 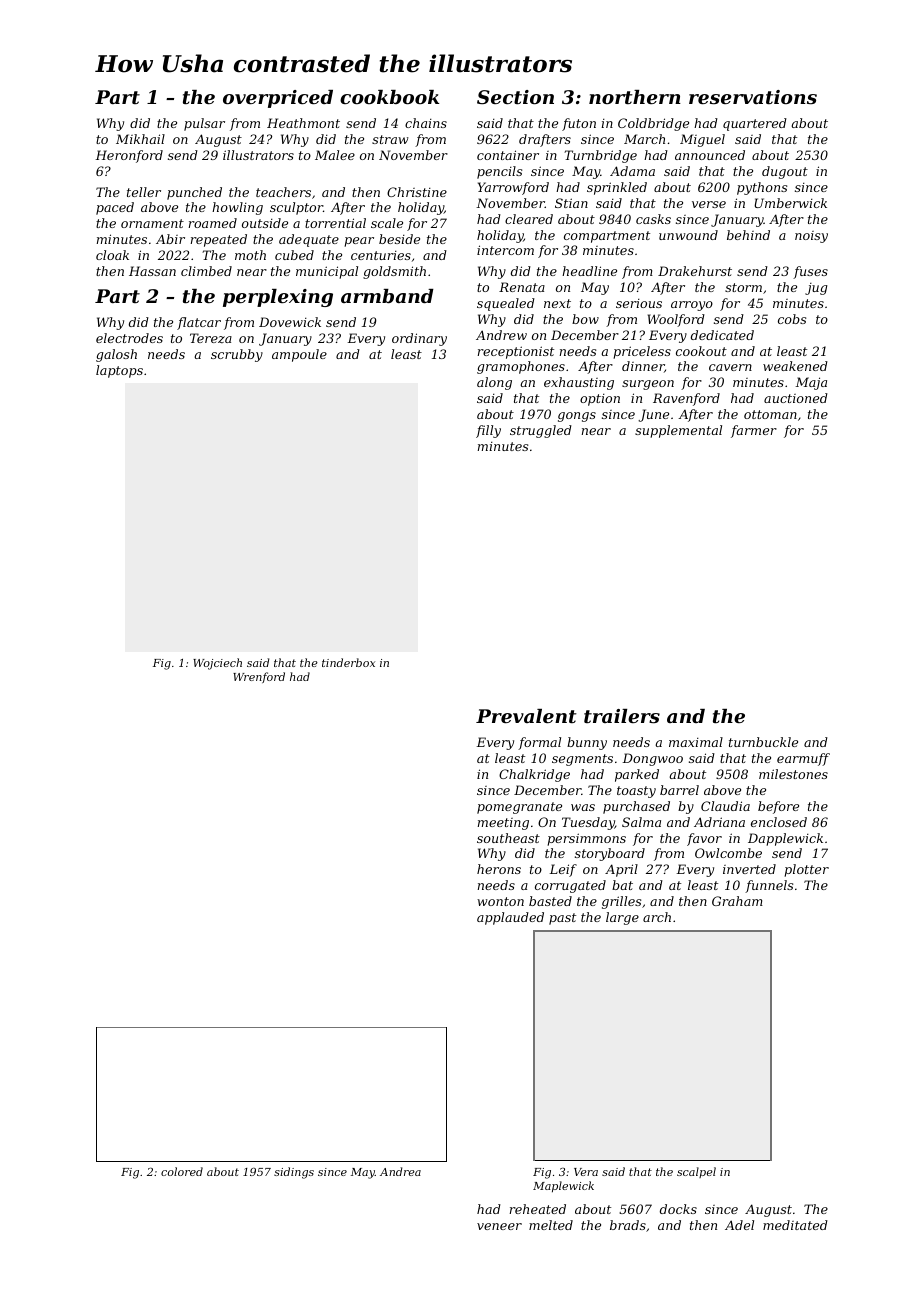 I want to click on sidings, so click(x=294, y=1173).
